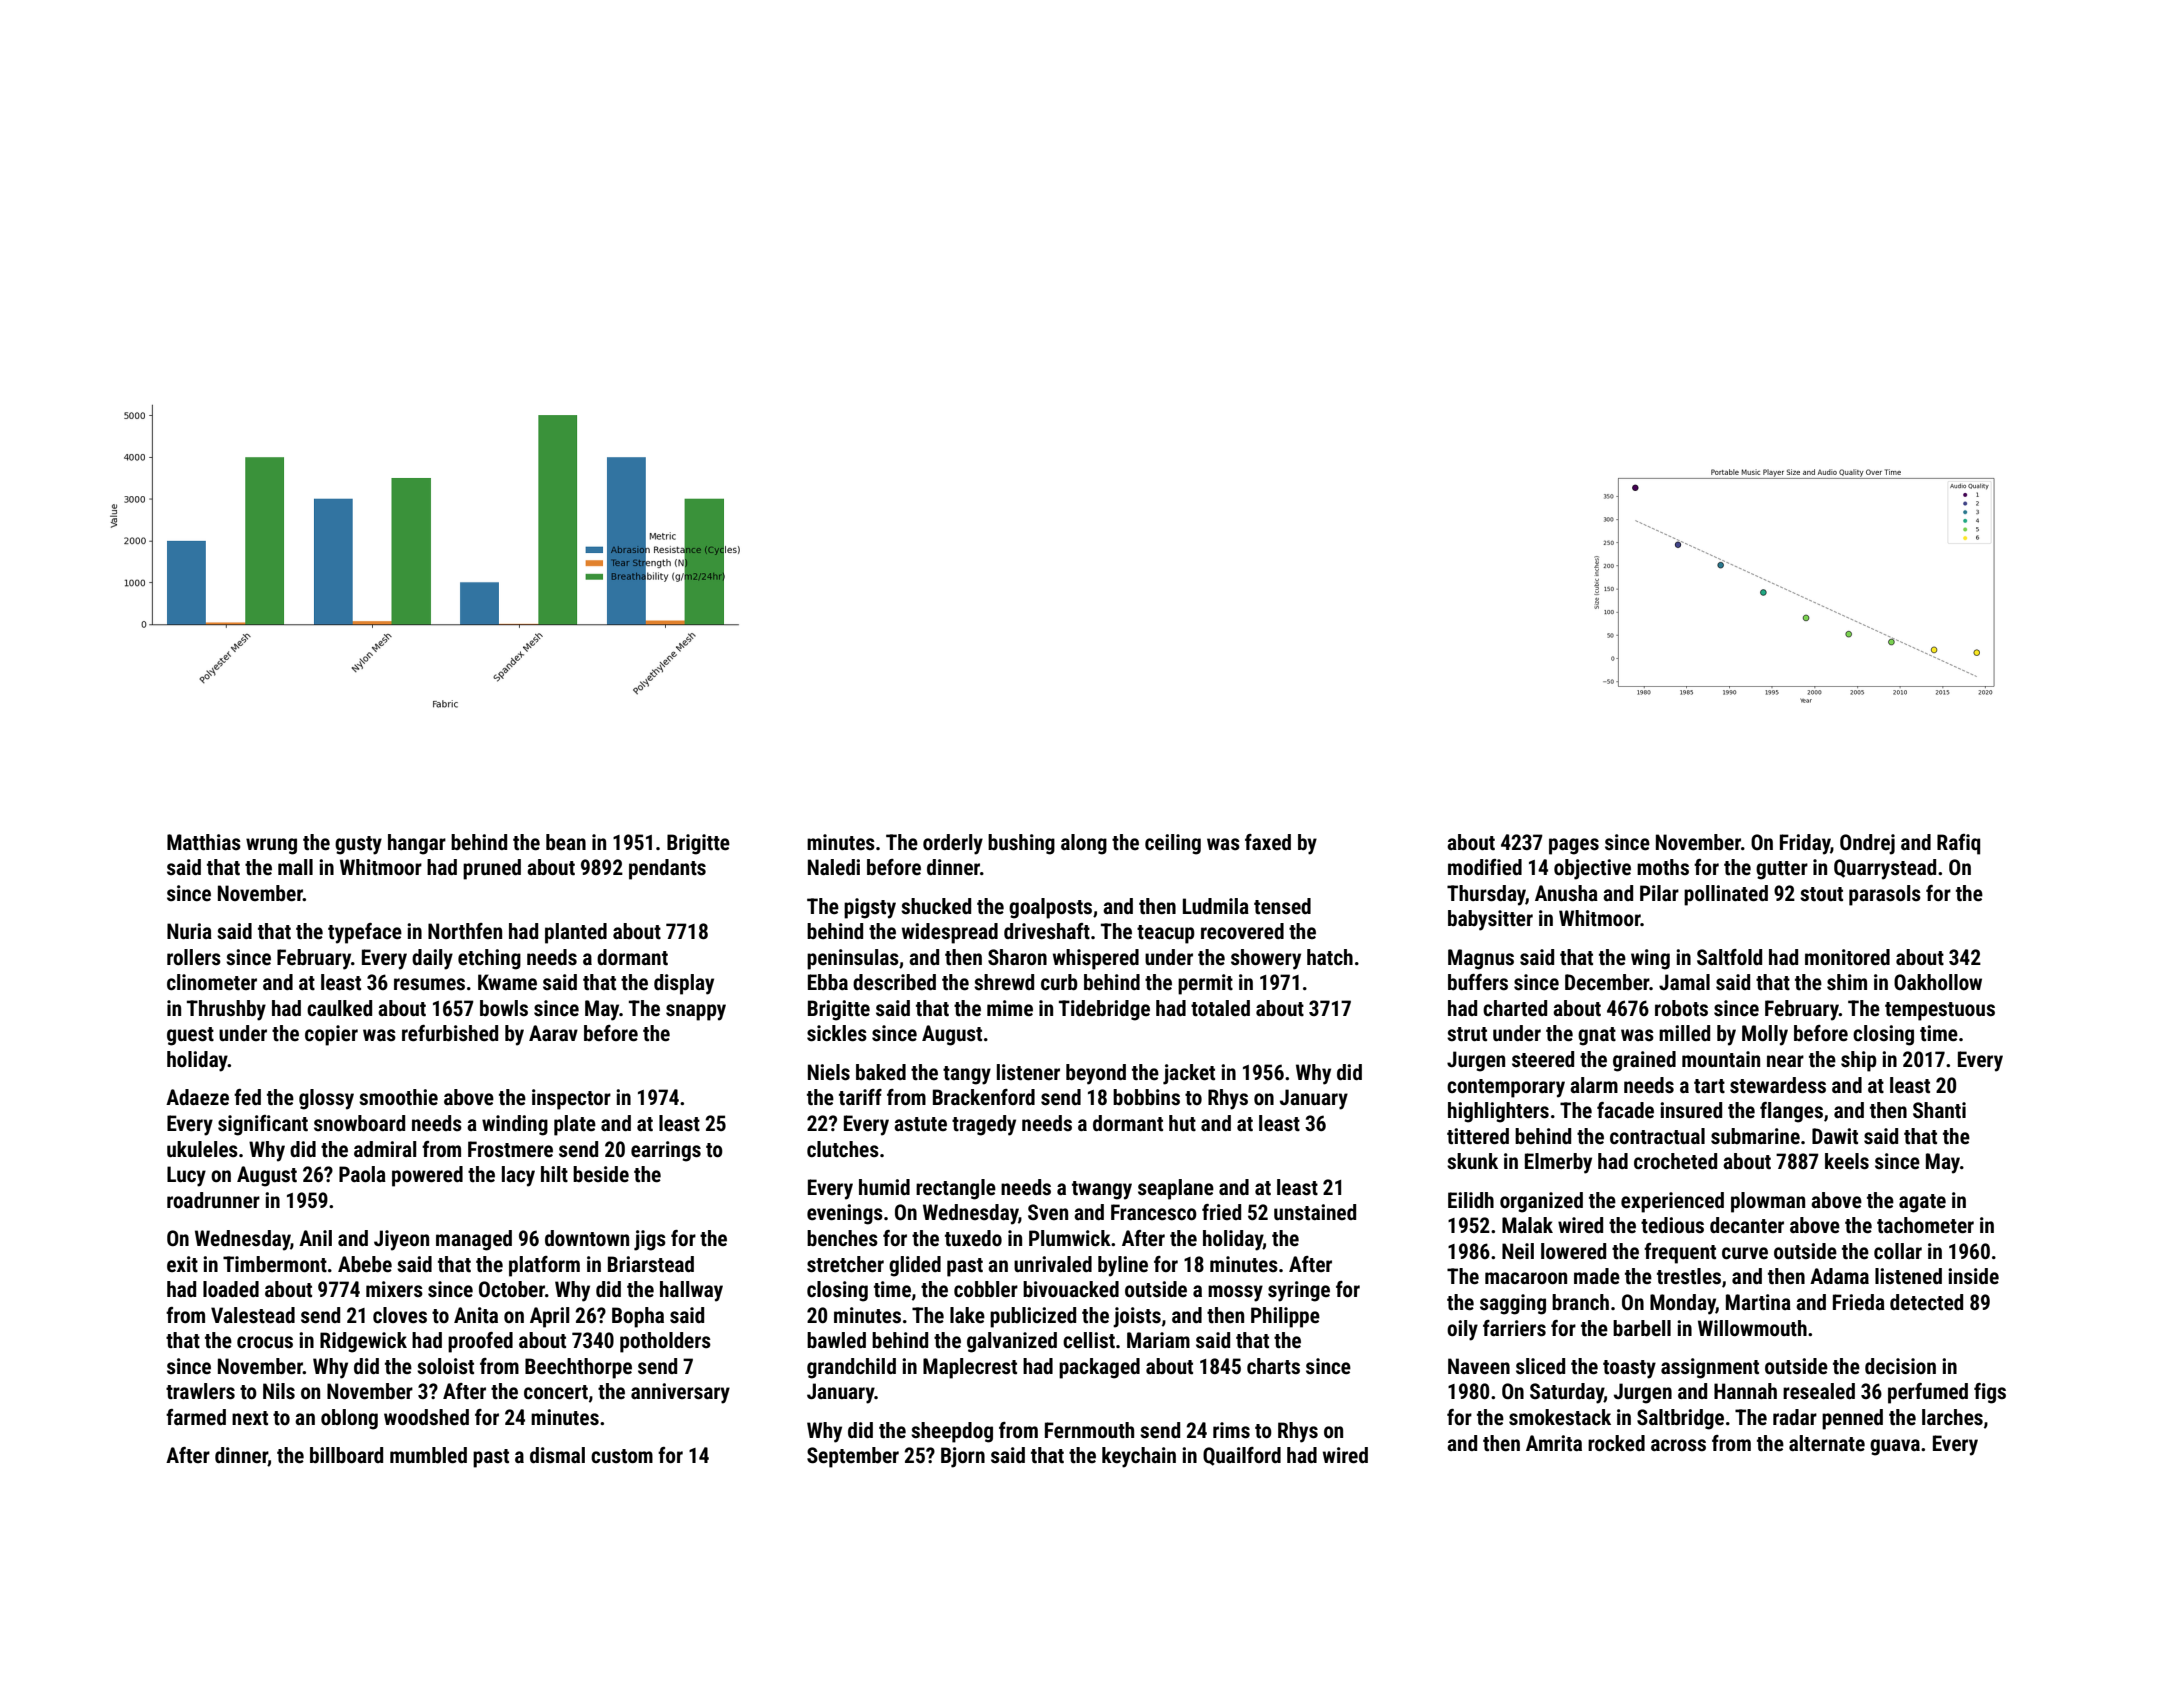 The image size is (2178, 1683). I want to click on penned, so click(1852, 1419).
